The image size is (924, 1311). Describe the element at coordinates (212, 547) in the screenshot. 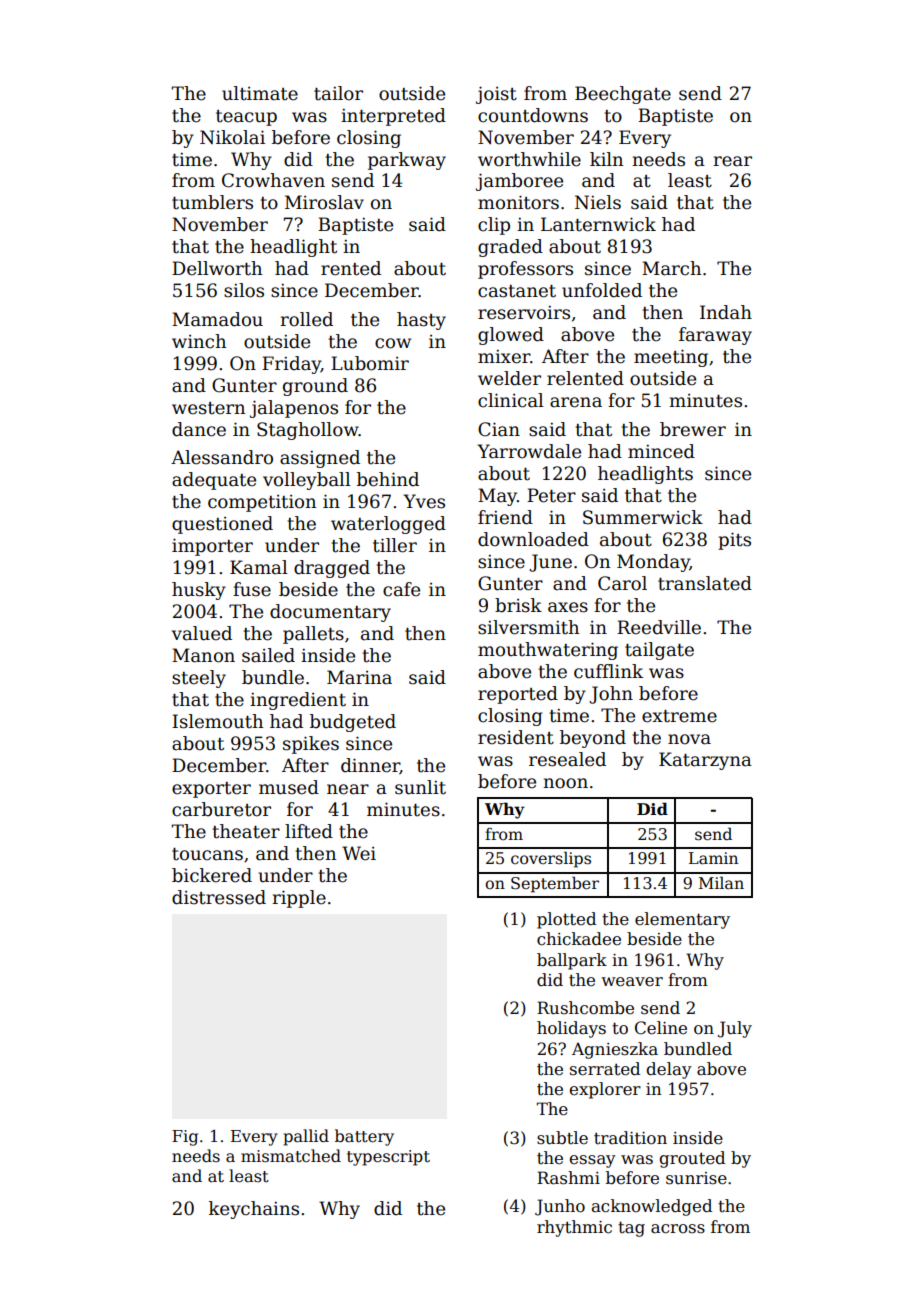

I see `importer` at that location.
